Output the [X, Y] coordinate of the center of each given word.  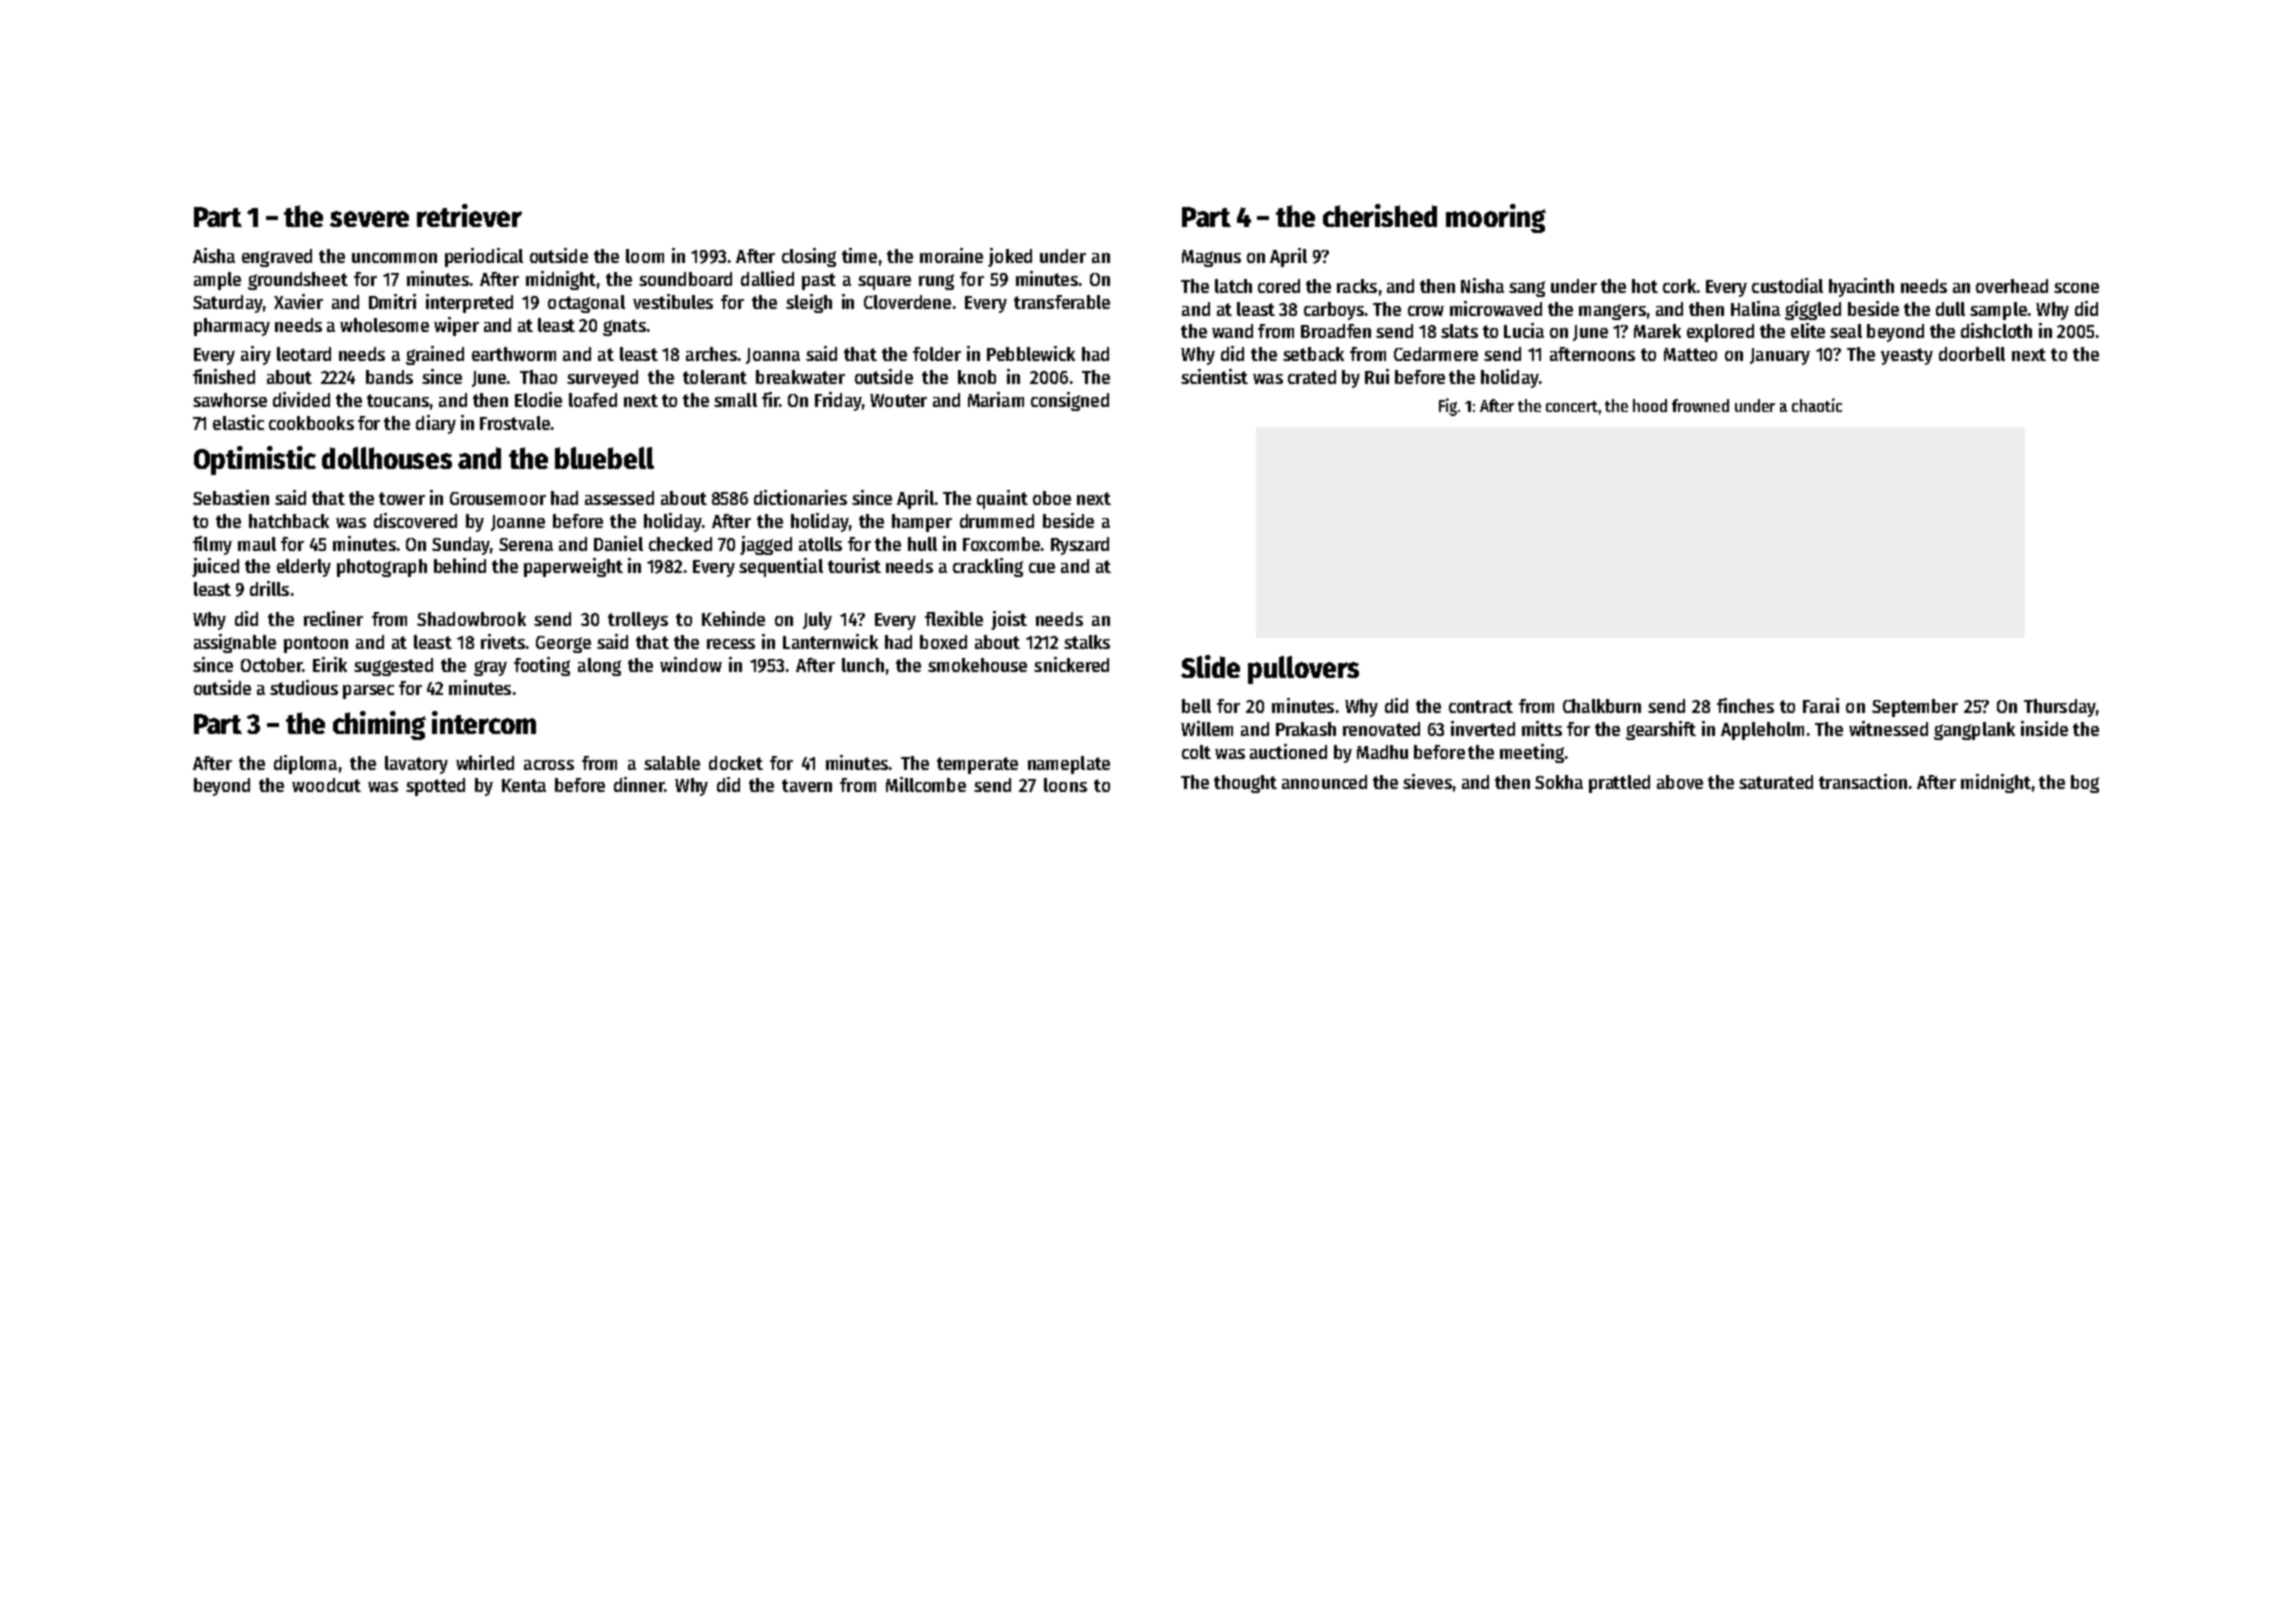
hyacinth [1861, 287]
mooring [1496, 218]
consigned [1070, 401]
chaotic [1817, 405]
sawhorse [230, 400]
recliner [333, 618]
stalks [1087, 642]
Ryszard [1080, 546]
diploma [305, 764]
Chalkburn [1602, 706]
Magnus [1211, 258]
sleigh [809, 303]
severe [369, 219]
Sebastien [231, 497]
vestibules [673, 301]
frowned [1700, 405]
